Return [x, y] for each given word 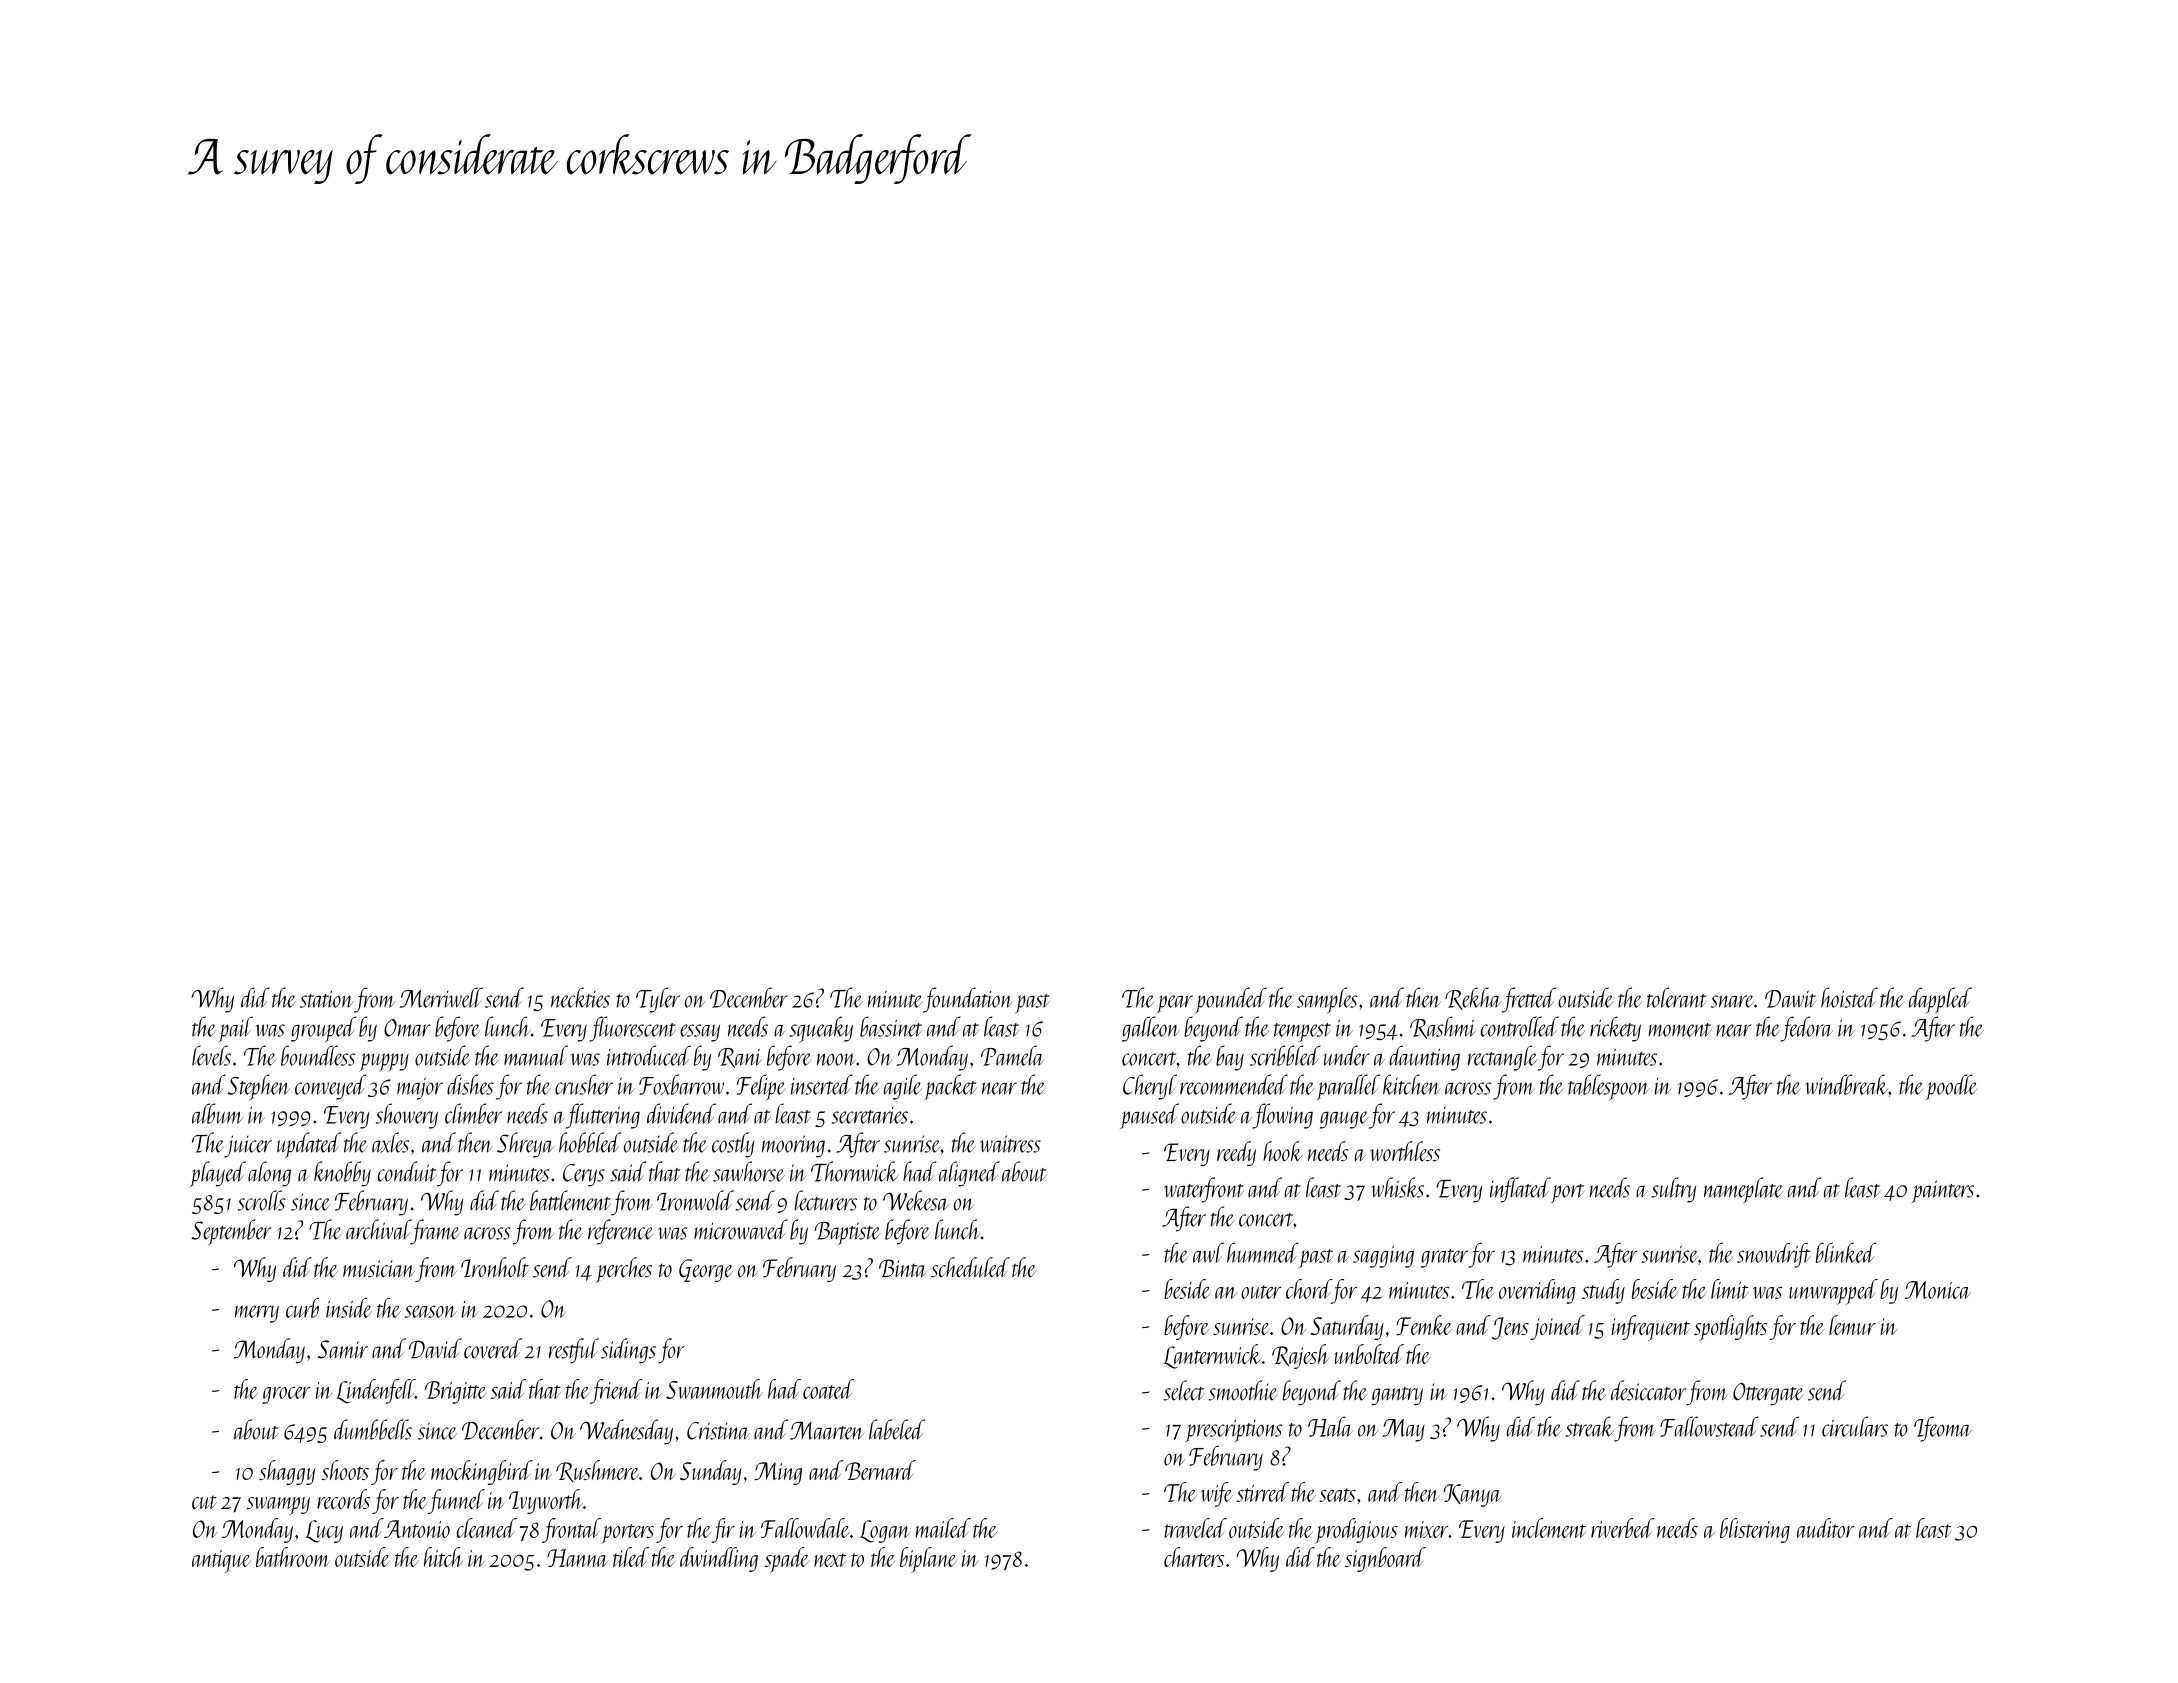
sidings [628, 1351]
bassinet [891, 1026]
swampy [278, 1506]
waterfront [1204, 1190]
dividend [681, 1113]
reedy [1236, 1153]
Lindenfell [375, 1391]
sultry [1673, 1190]
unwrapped [1833, 1292]
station [327, 999]
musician [379, 1269]
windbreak [1847, 1084]
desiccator [1648, 1390]
